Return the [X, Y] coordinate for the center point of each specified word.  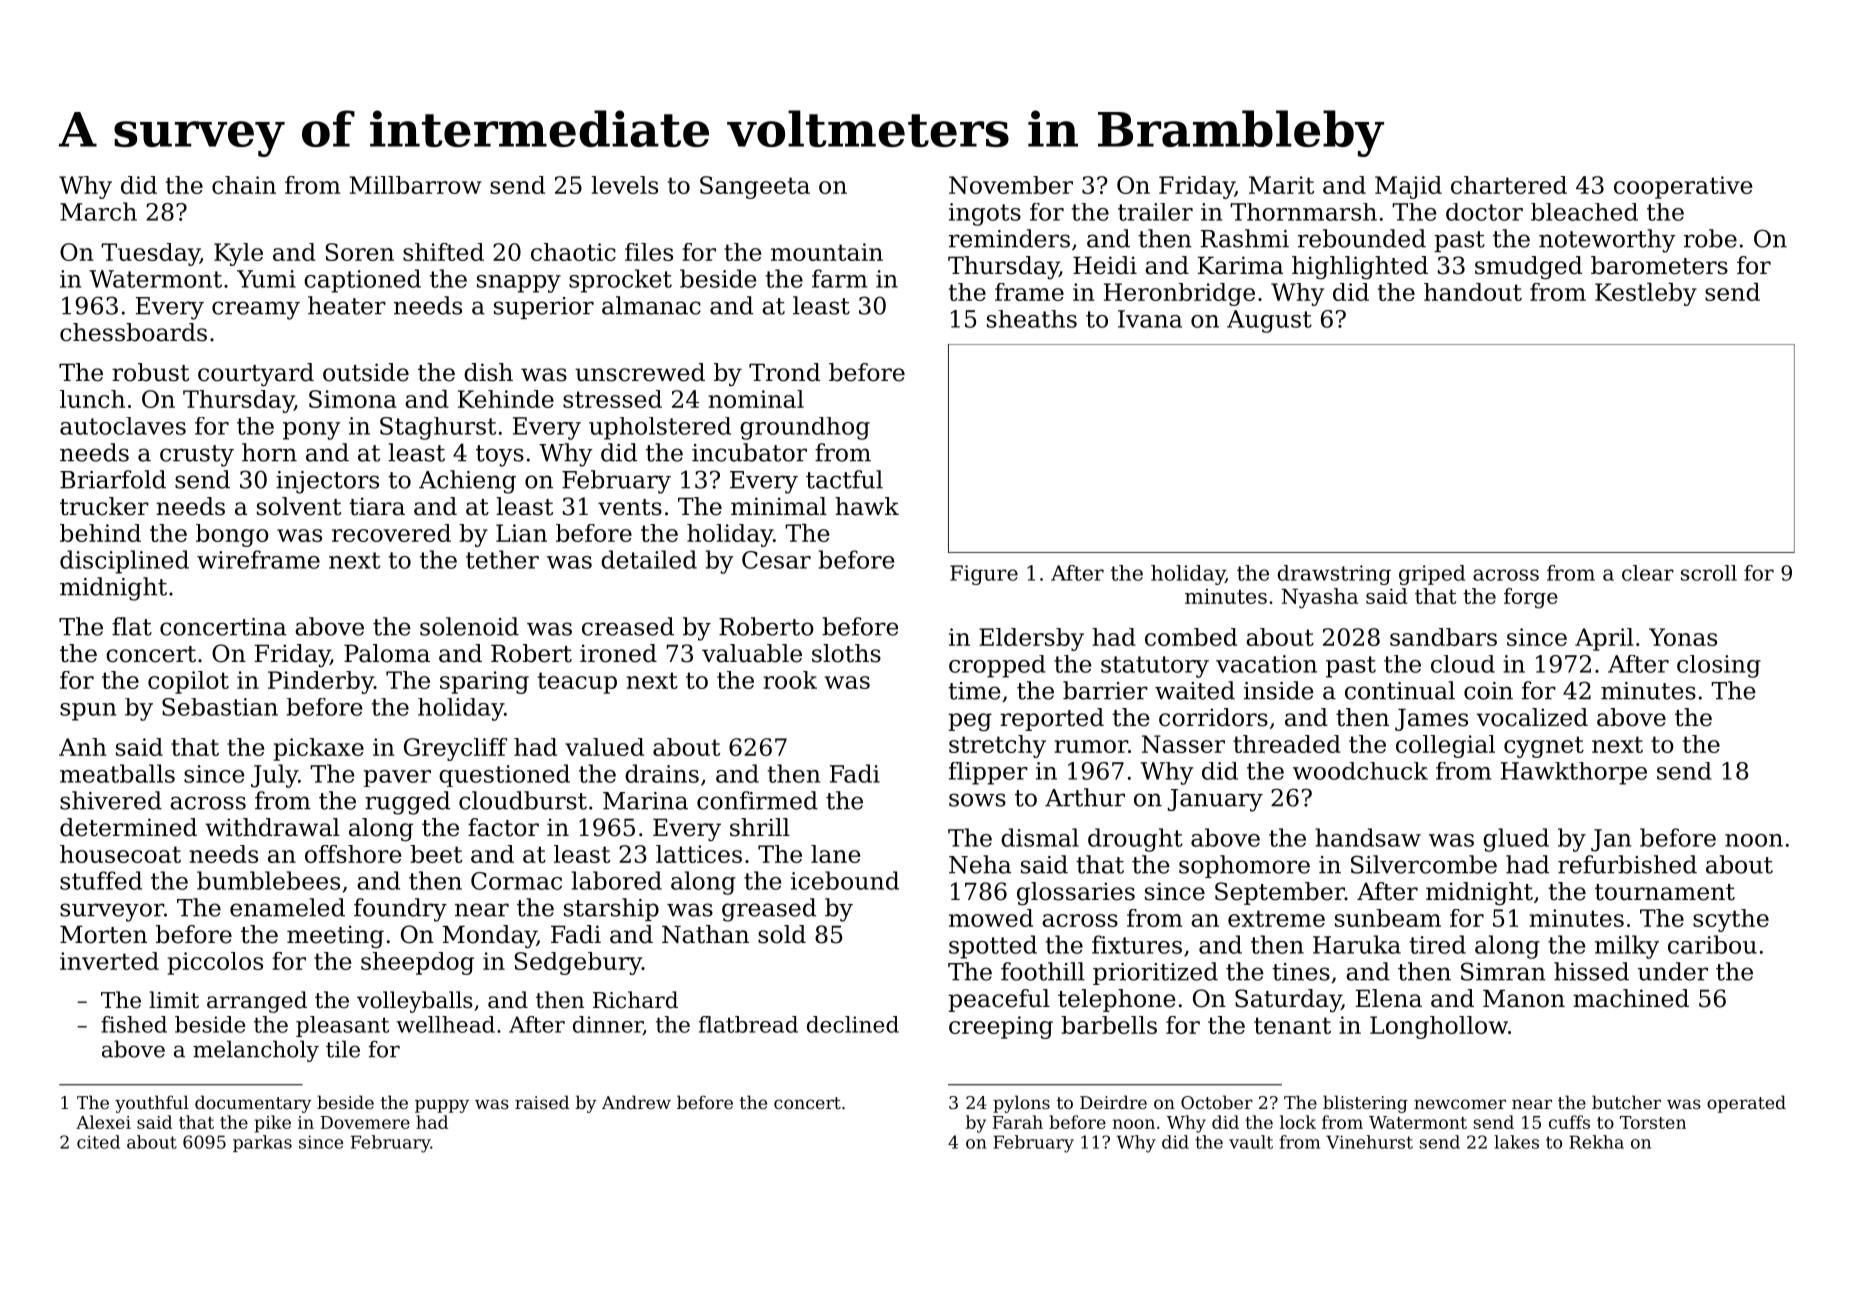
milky [1627, 947]
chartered [1509, 185]
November [1011, 185]
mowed [991, 918]
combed [1191, 637]
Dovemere [365, 1122]
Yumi [266, 279]
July [274, 776]
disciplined [124, 562]
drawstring [1334, 575]
